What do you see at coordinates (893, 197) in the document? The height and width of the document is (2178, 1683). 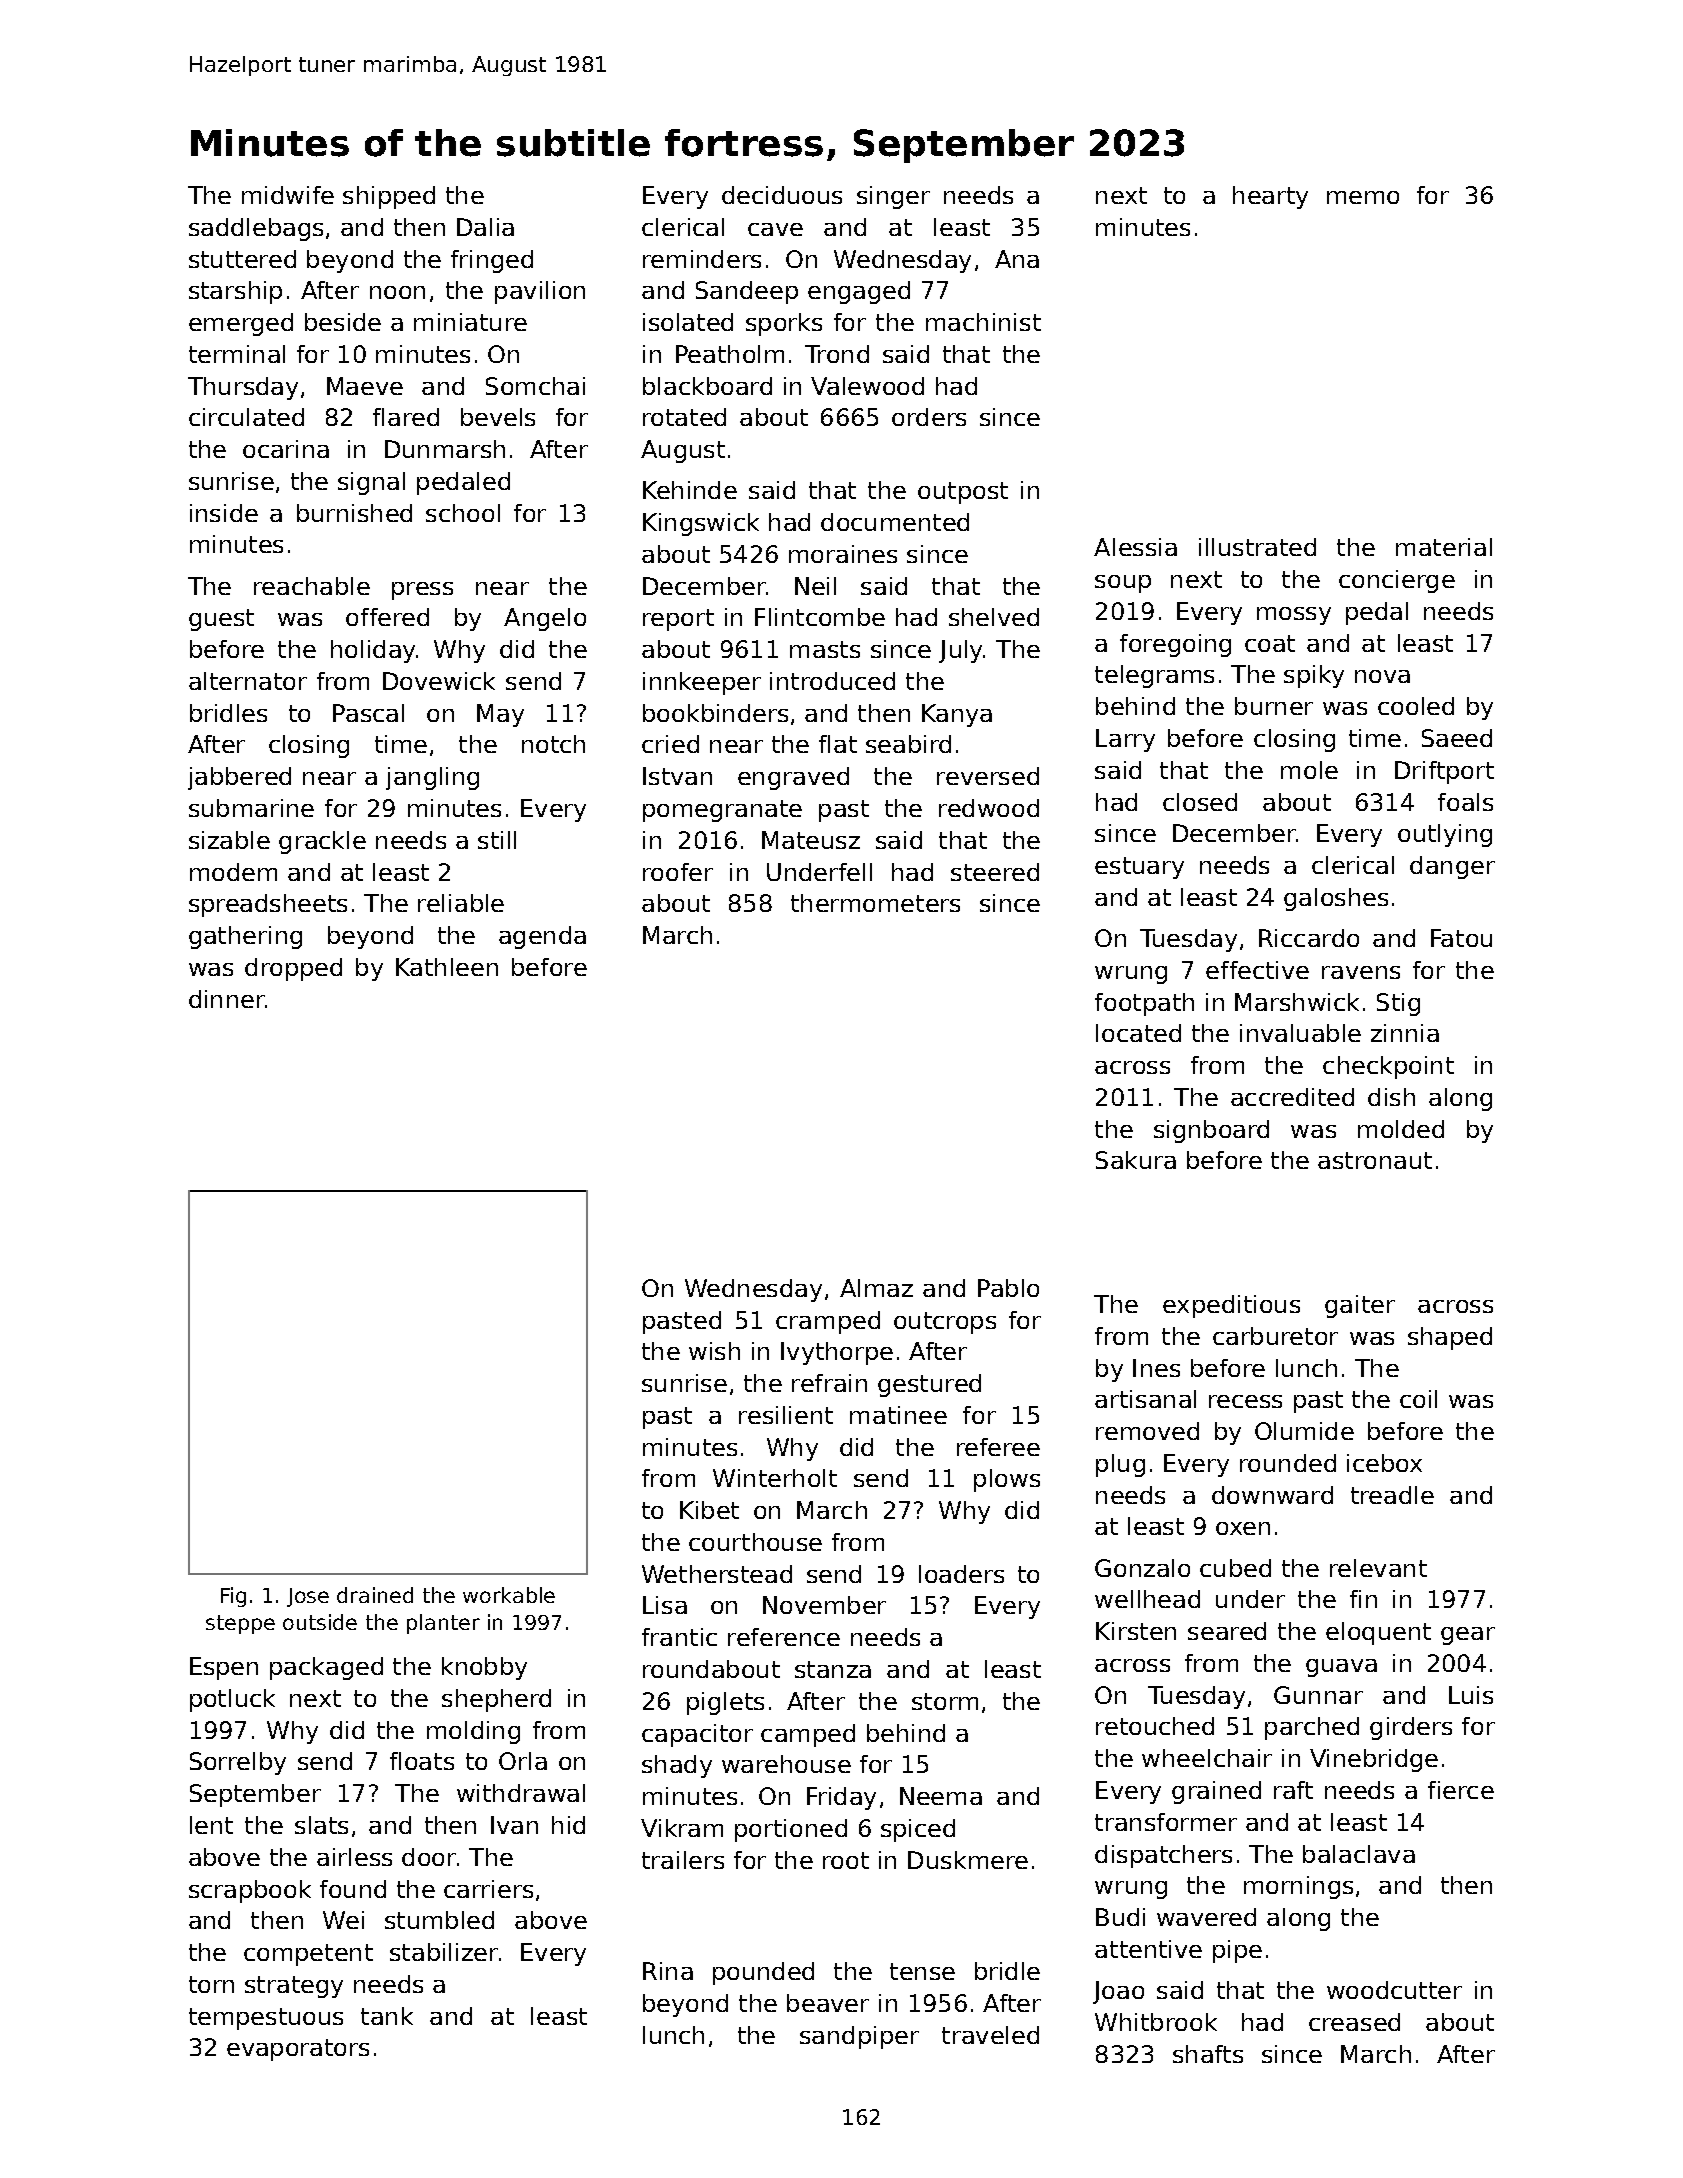 I see `singer` at bounding box center [893, 197].
